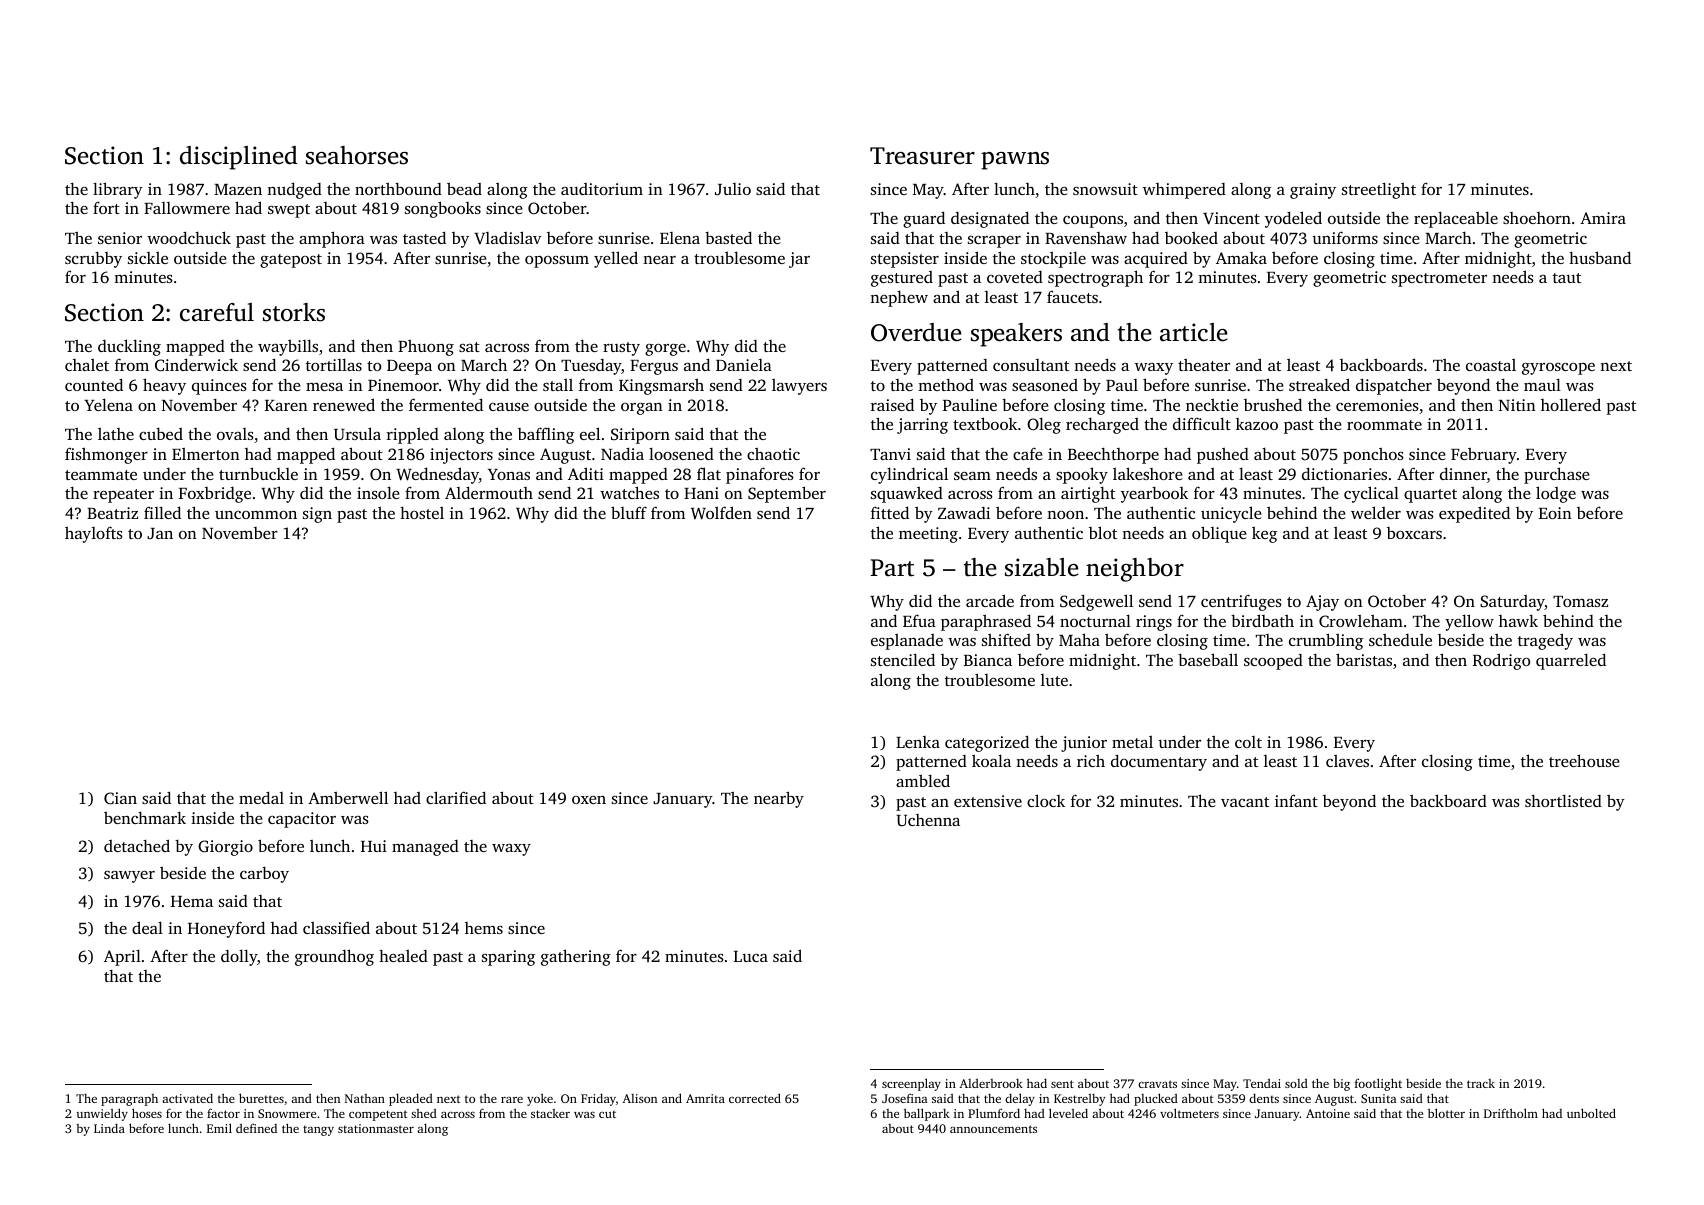  I want to click on pawns, so click(1015, 161).
